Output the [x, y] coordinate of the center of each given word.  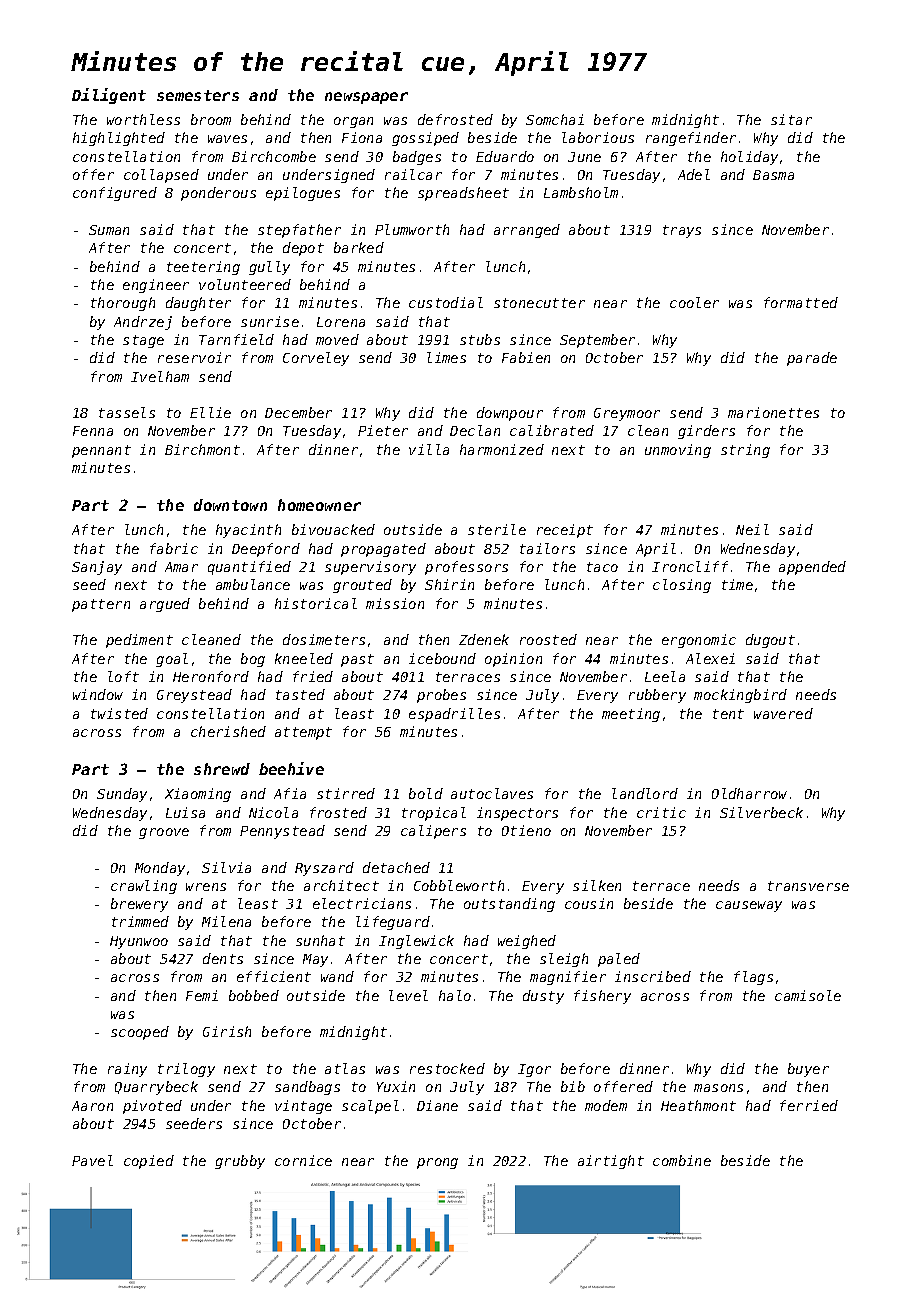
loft [123, 676]
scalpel [370, 1107]
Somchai [555, 119]
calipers [433, 832]
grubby [240, 1162]
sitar [791, 119]
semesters [198, 95]
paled [619, 960]
